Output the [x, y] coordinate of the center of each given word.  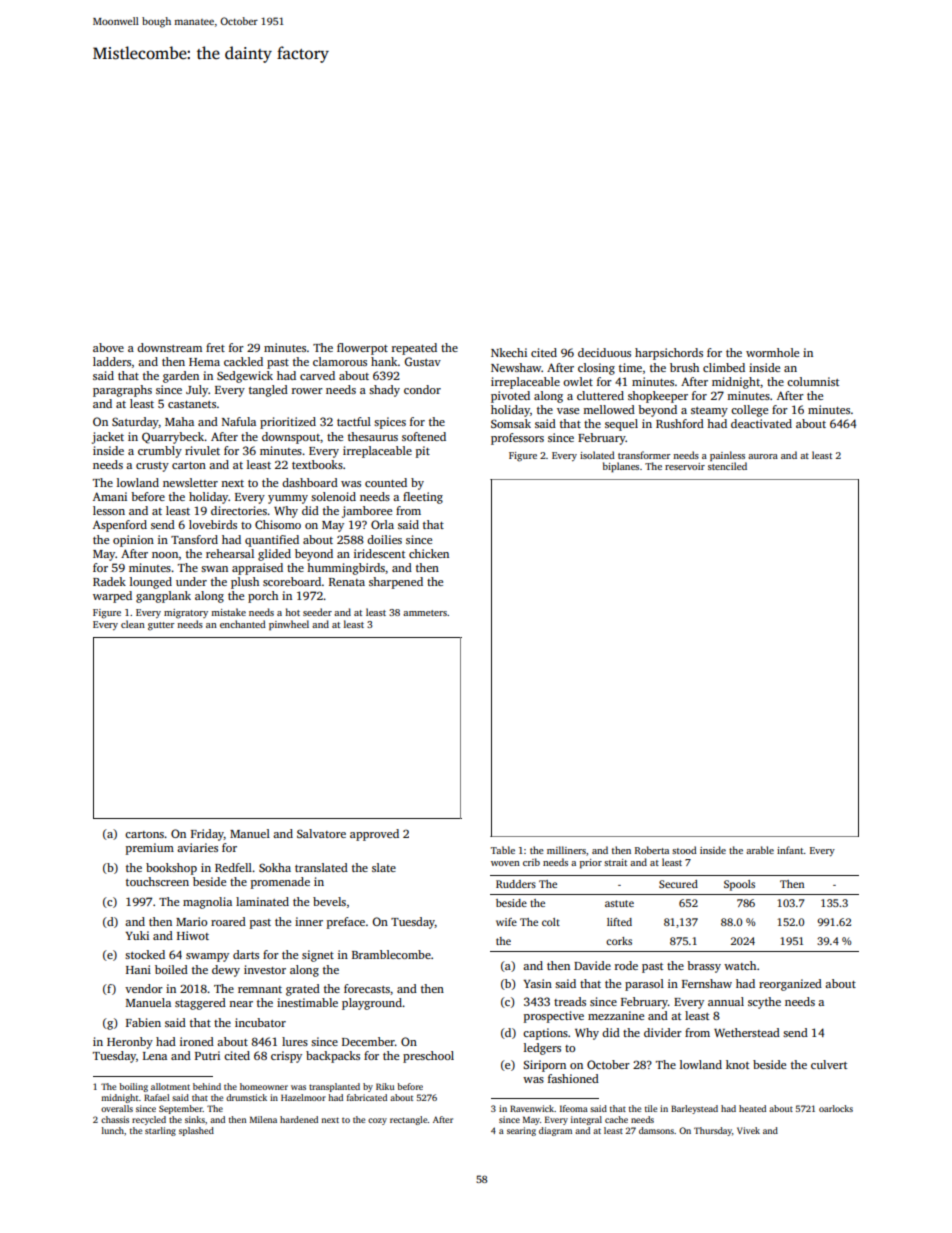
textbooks [317, 464]
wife [506, 922]
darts [246, 954]
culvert [829, 1064]
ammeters [425, 613]
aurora [763, 456]
